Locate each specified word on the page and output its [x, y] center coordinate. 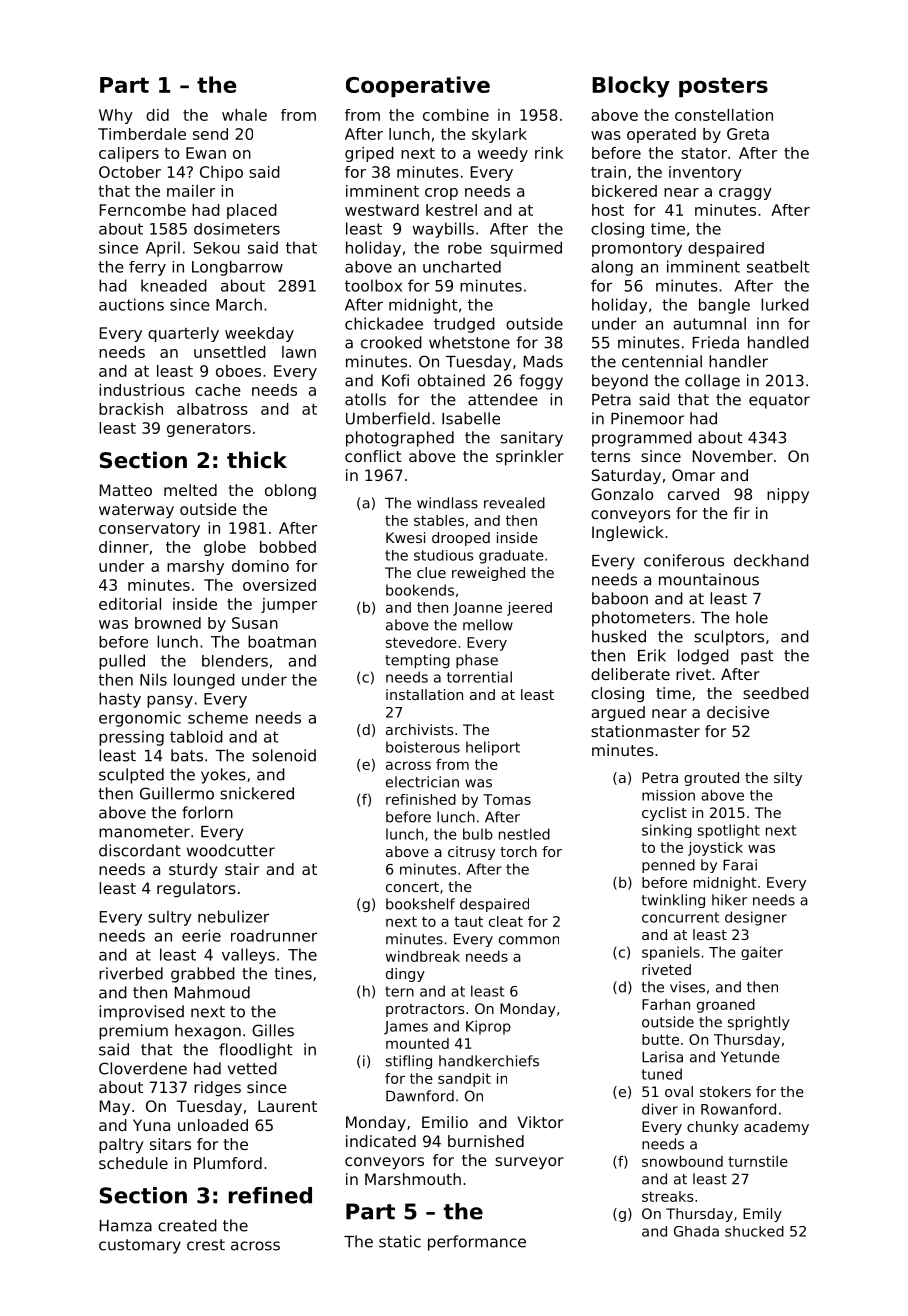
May [115, 1108]
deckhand [771, 560]
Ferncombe [143, 210]
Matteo [126, 490]
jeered [529, 609]
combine [456, 115]
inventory [705, 173]
